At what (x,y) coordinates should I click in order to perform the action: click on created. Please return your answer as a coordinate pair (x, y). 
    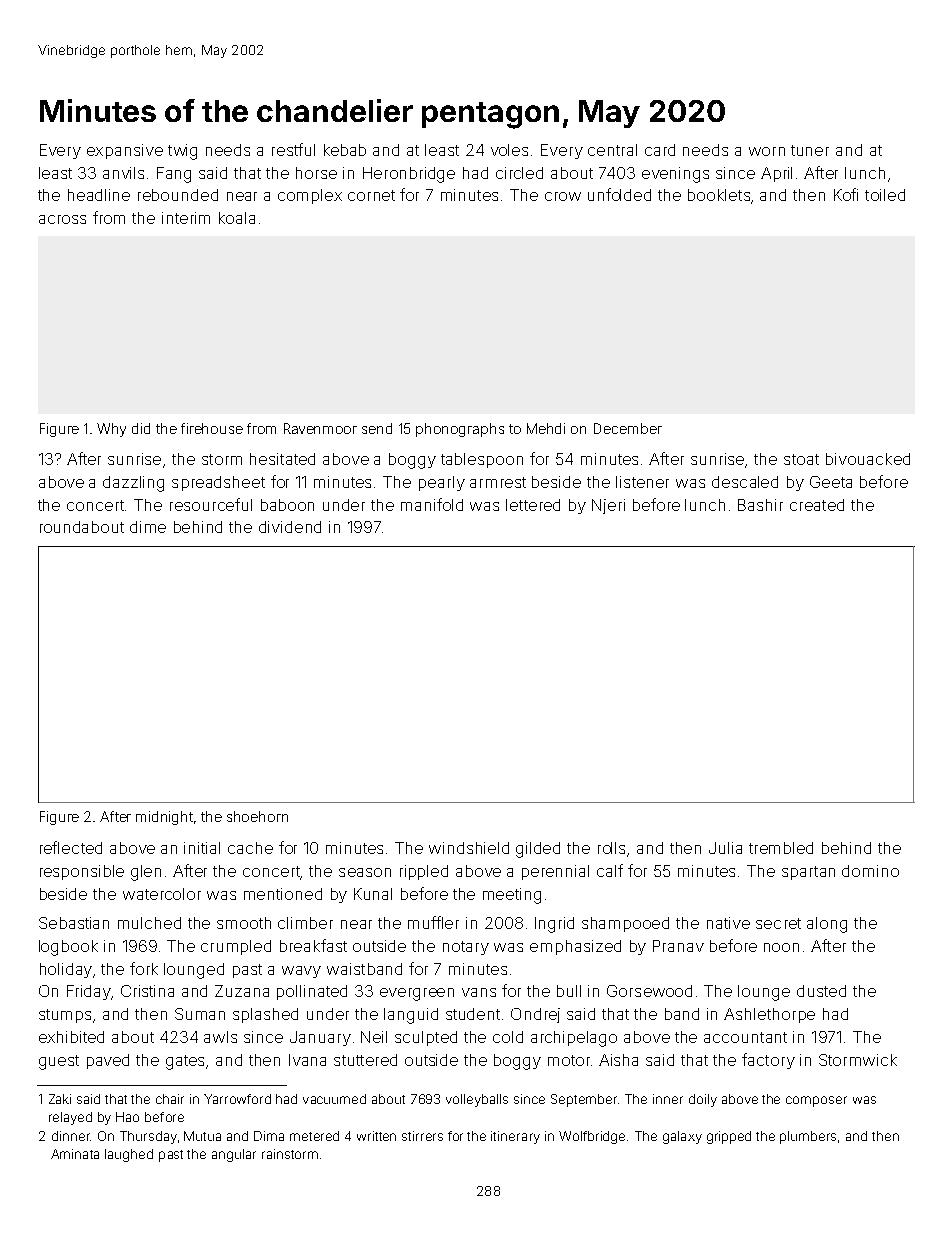
    Looking at the image, I should click on (817, 505).
